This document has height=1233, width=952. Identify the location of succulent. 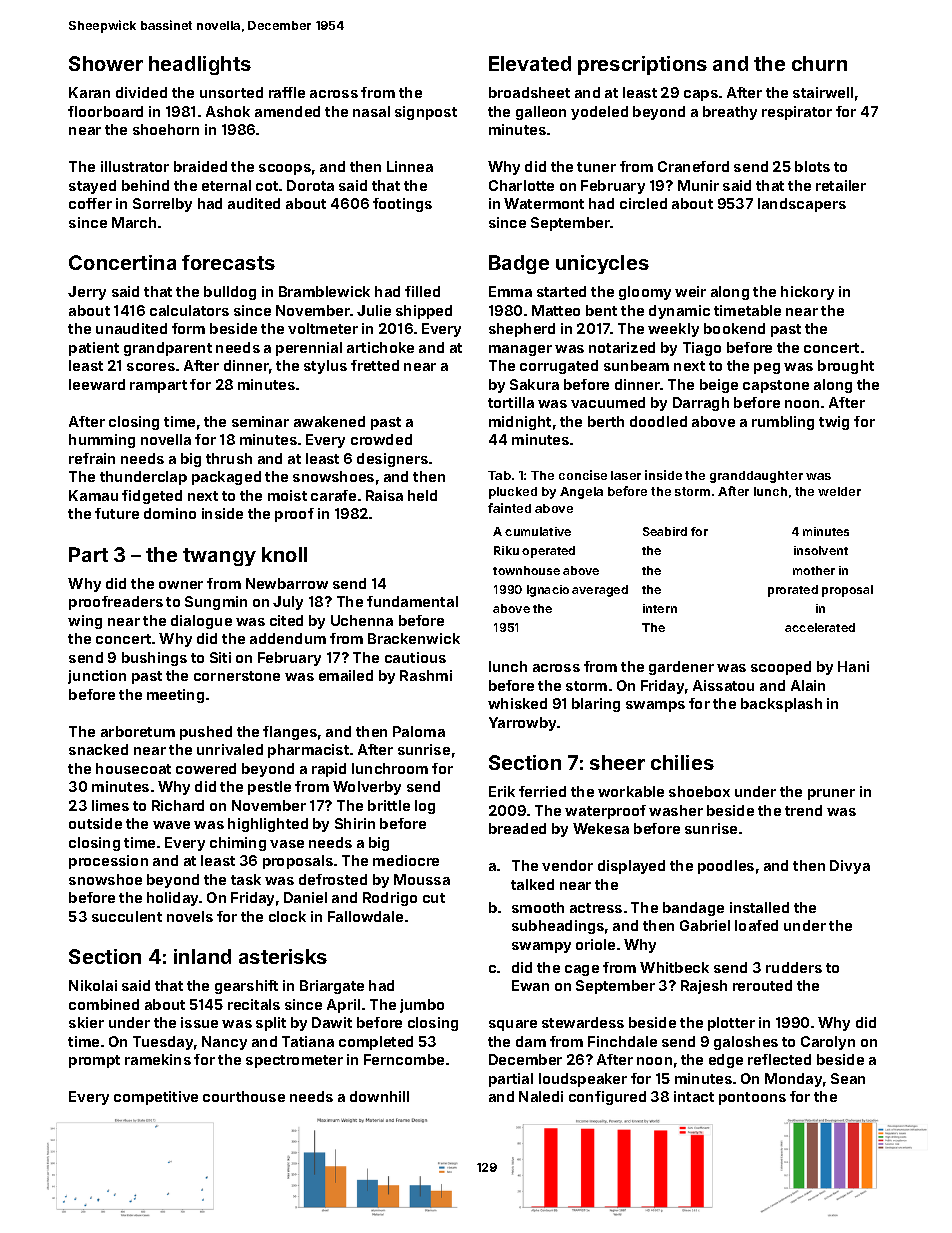
(127, 916).
